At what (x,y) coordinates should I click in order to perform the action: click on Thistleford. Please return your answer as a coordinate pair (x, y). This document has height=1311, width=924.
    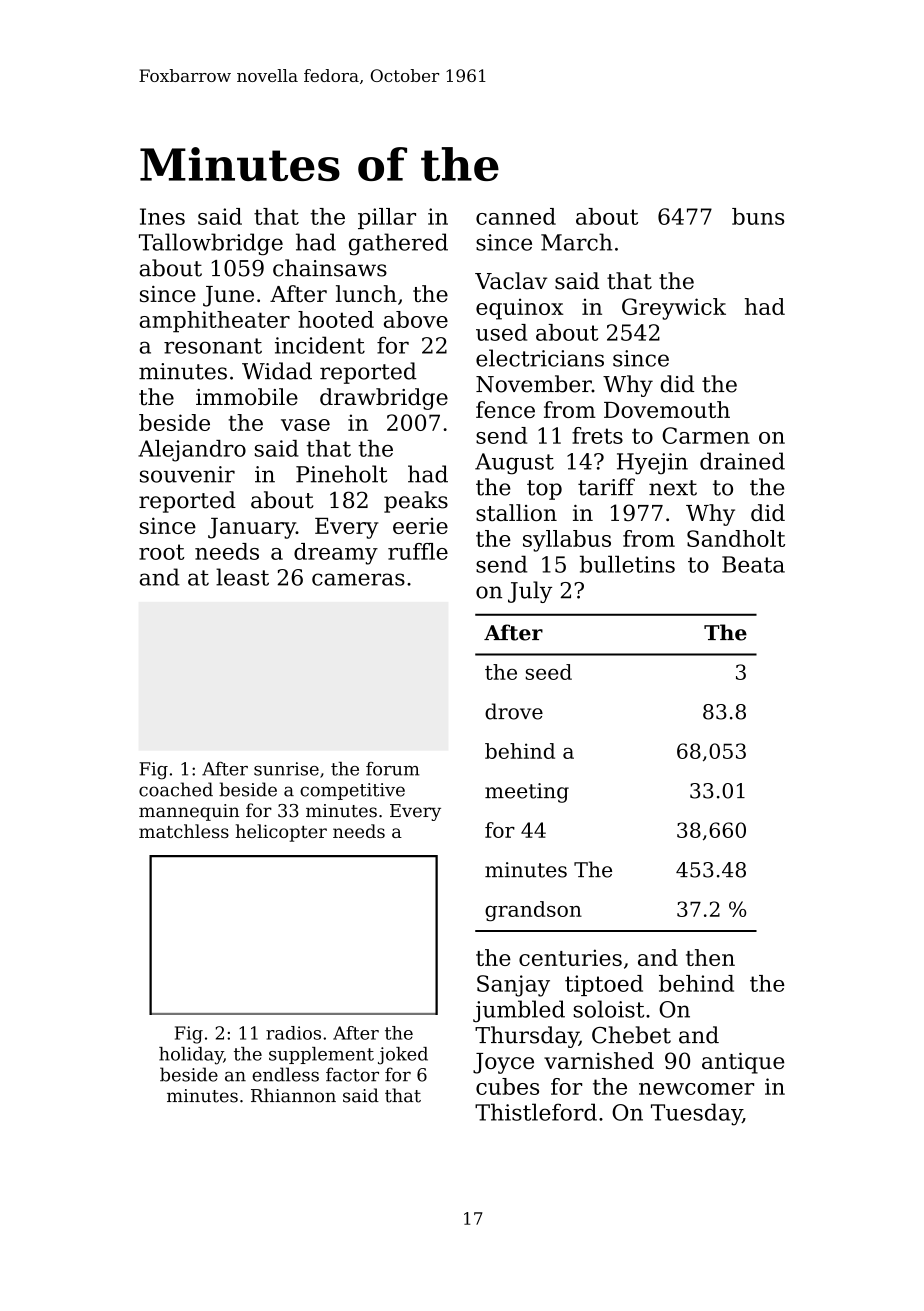
    Looking at the image, I should click on (536, 1112).
